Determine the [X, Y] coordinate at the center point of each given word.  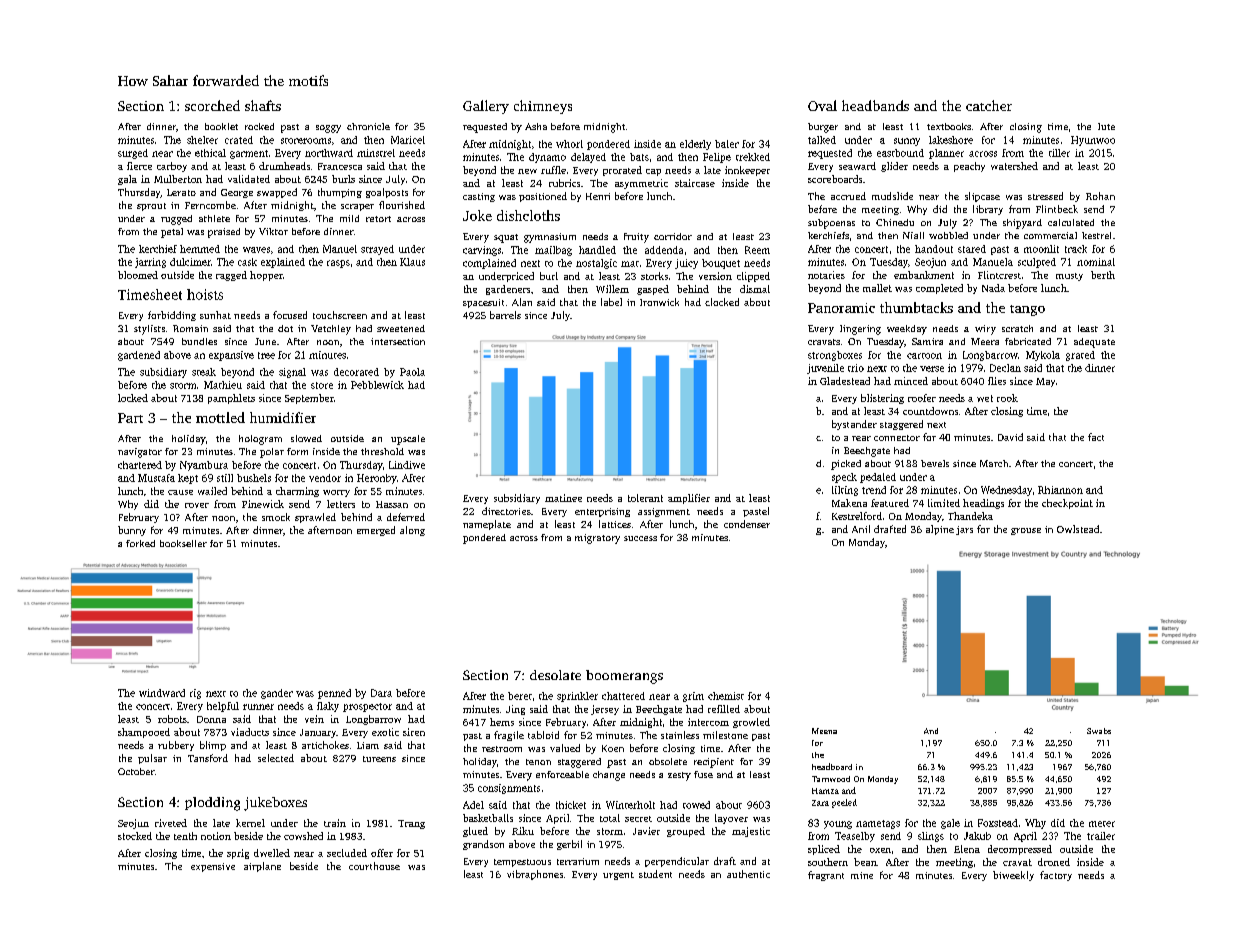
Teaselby [855, 837]
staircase [695, 183]
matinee [563, 498]
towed [696, 805]
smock [276, 517]
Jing [515, 710]
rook [1007, 398]
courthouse [374, 866]
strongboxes [835, 356]
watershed [1014, 166]
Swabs [1099, 731]
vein [314, 719]
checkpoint [1067, 504]
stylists [149, 330]
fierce [139, 166]
